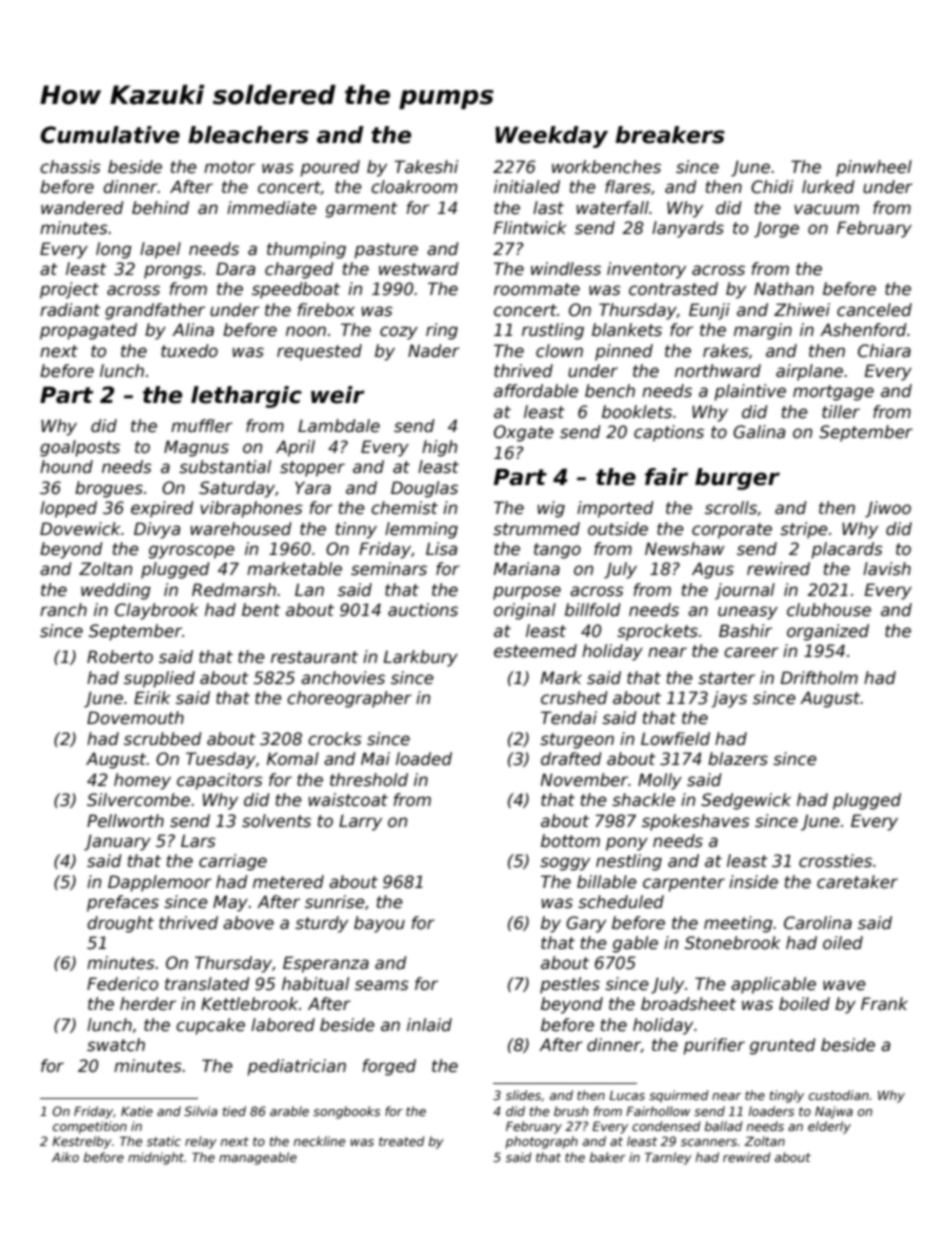  Describe the element at coordinates (527, 187) in the document. I see `initialed` at that location.
